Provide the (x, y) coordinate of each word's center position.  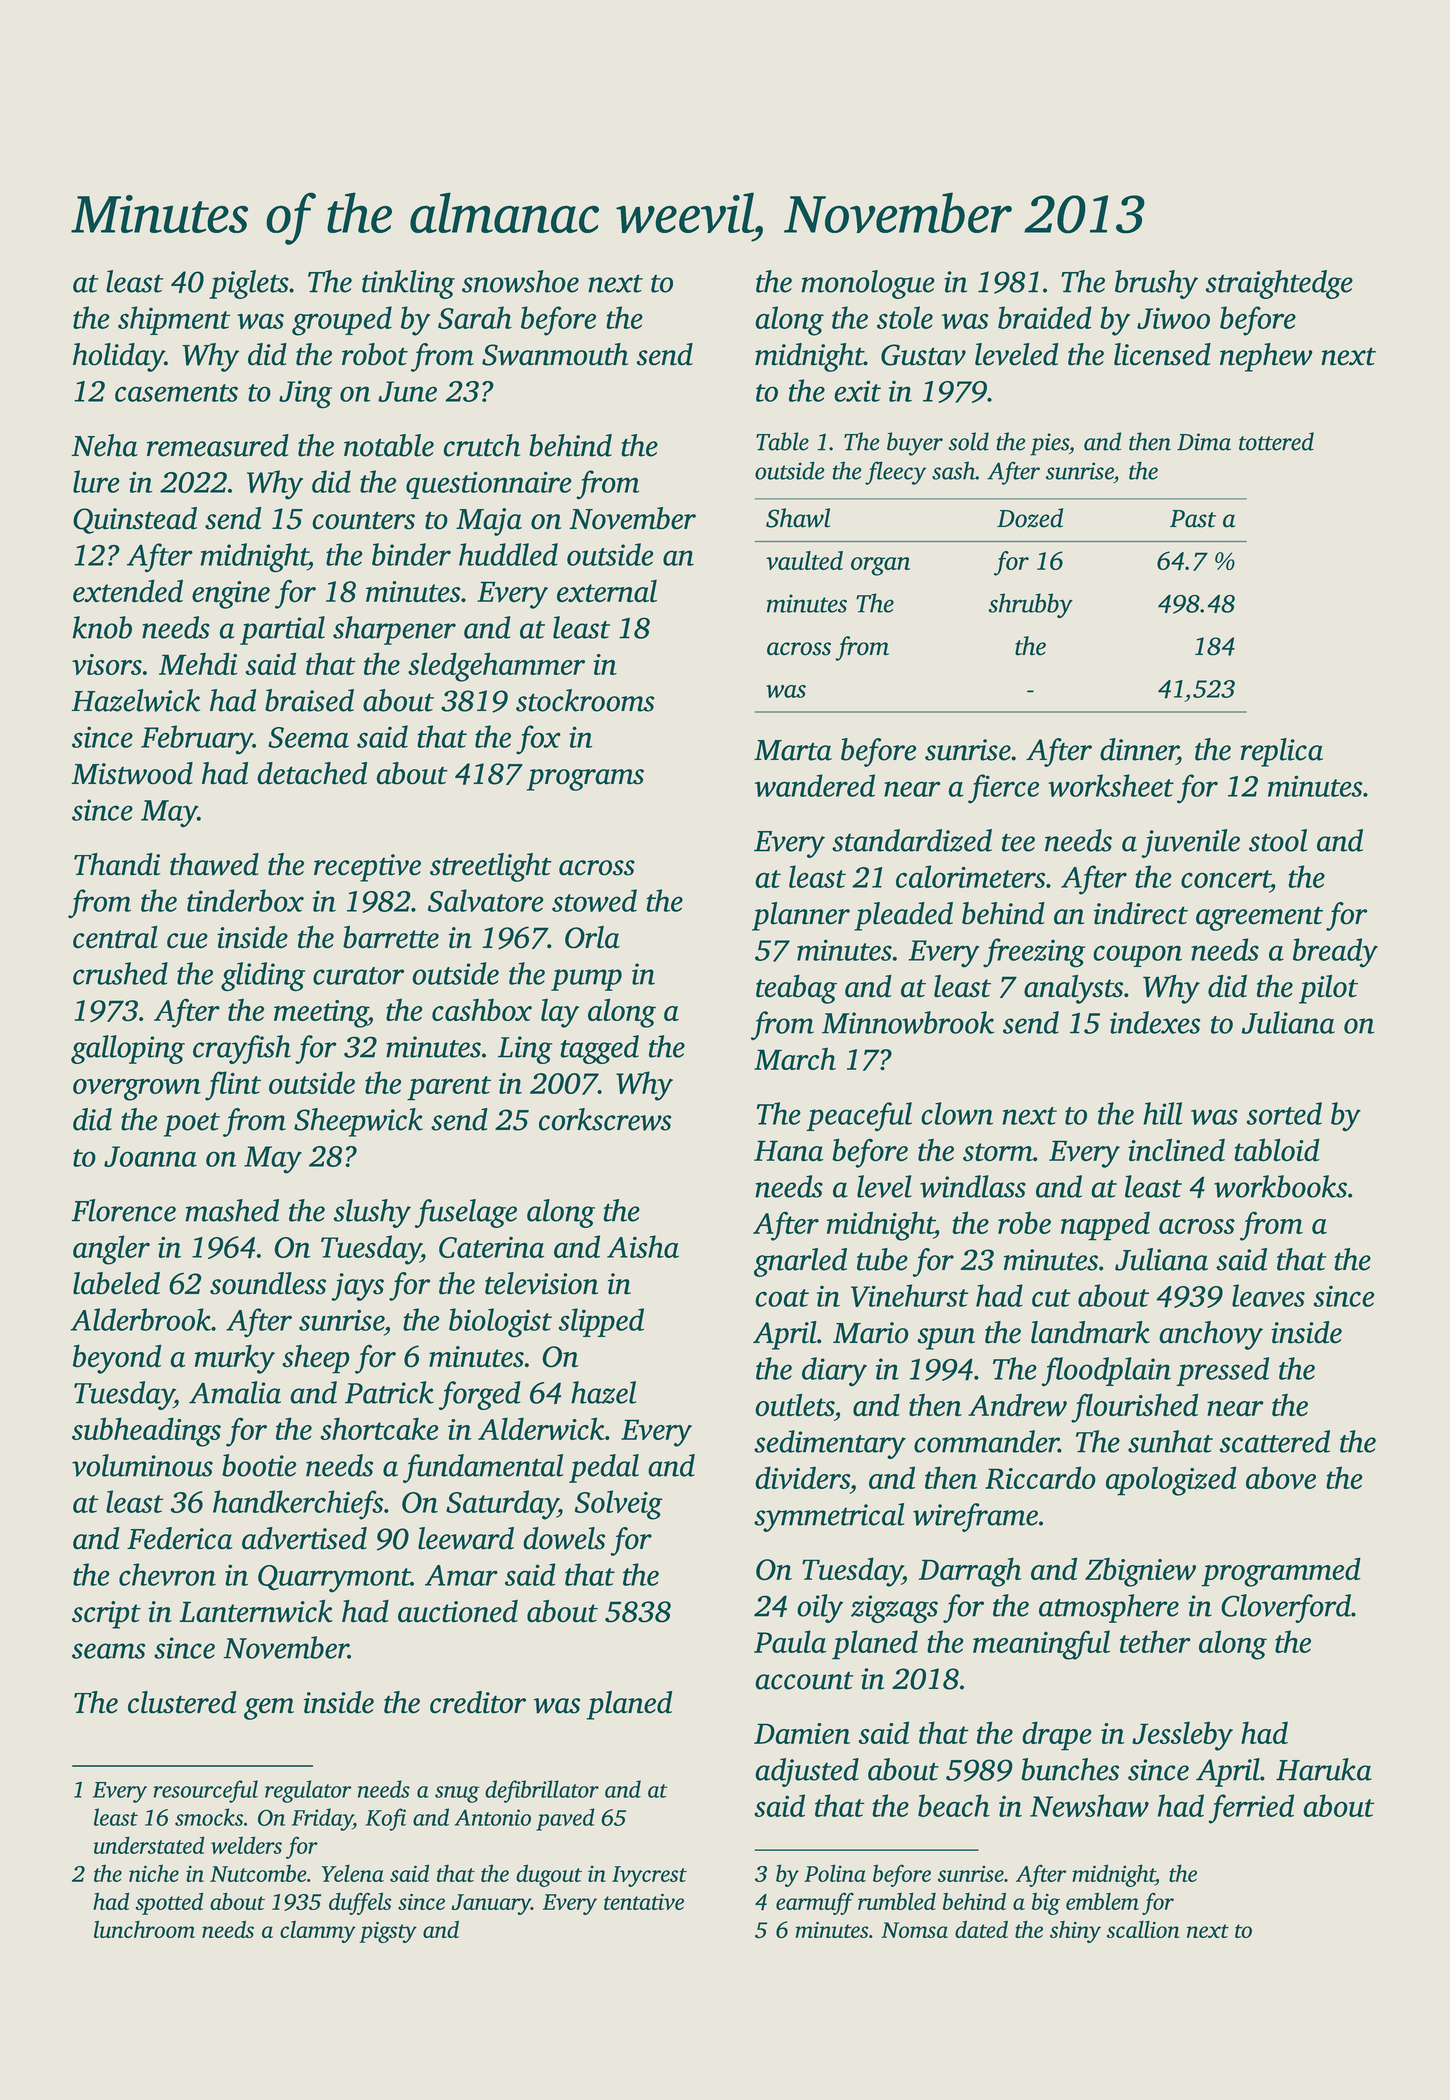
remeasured (218, 445)
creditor (478, 1702)
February (197, 740)
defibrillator (542, 1791)
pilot (1328, 989)
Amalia (235, 1392)
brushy (1156, 284)
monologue (868, 284)
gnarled (800, 1262)
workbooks (1280, 1186)
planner (801, 916)
